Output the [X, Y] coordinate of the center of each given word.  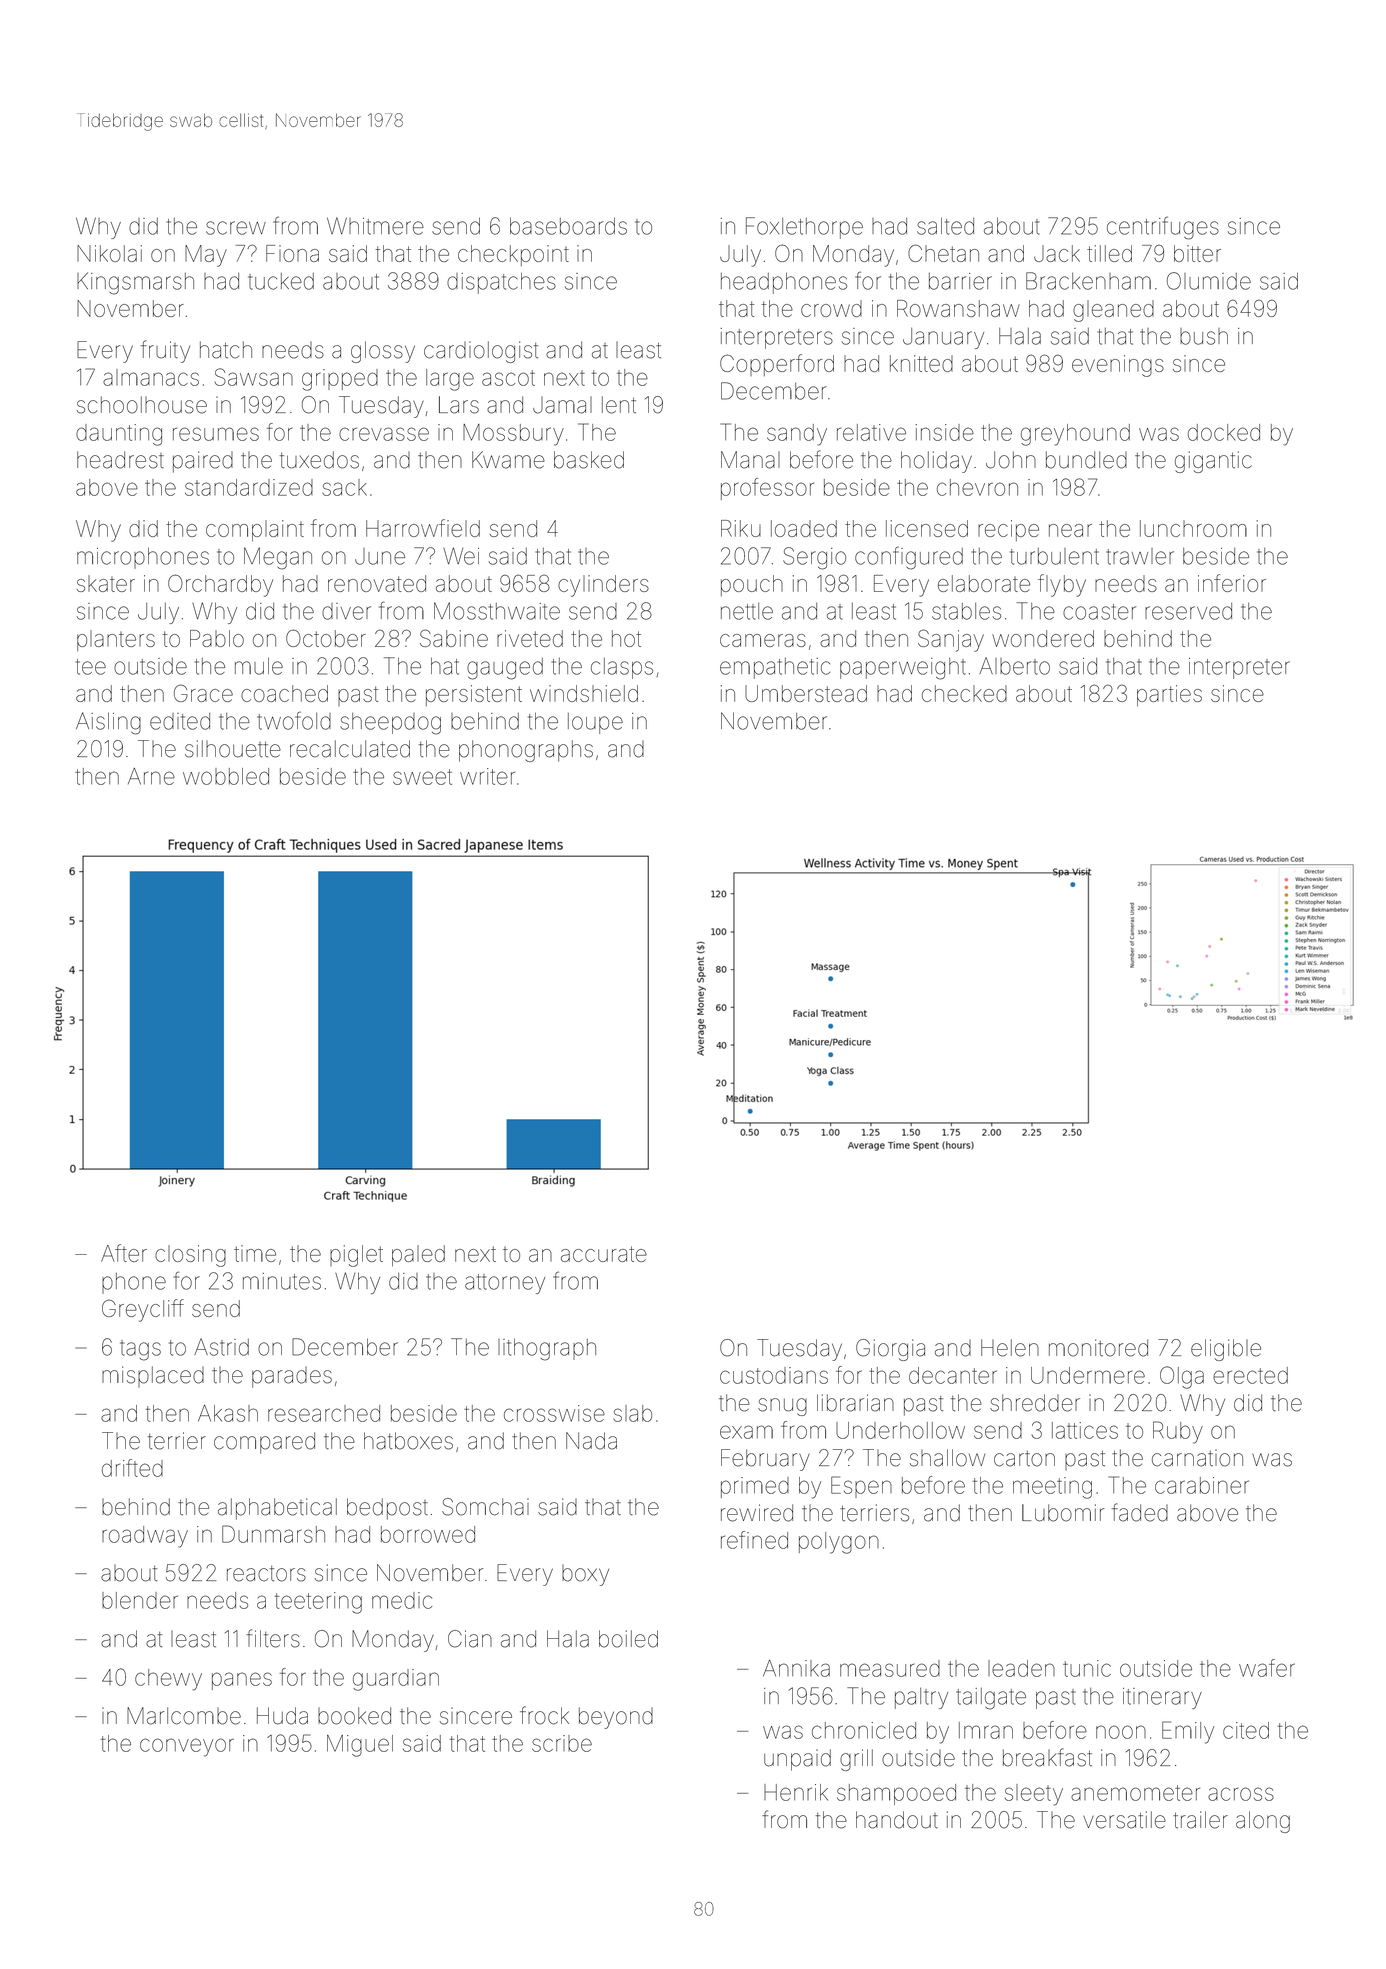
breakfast [1047, 1757]
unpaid [797, 1760]
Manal [750, 460]
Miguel [360, 1746]
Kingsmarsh [135, 283]
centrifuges [1163, 228]
